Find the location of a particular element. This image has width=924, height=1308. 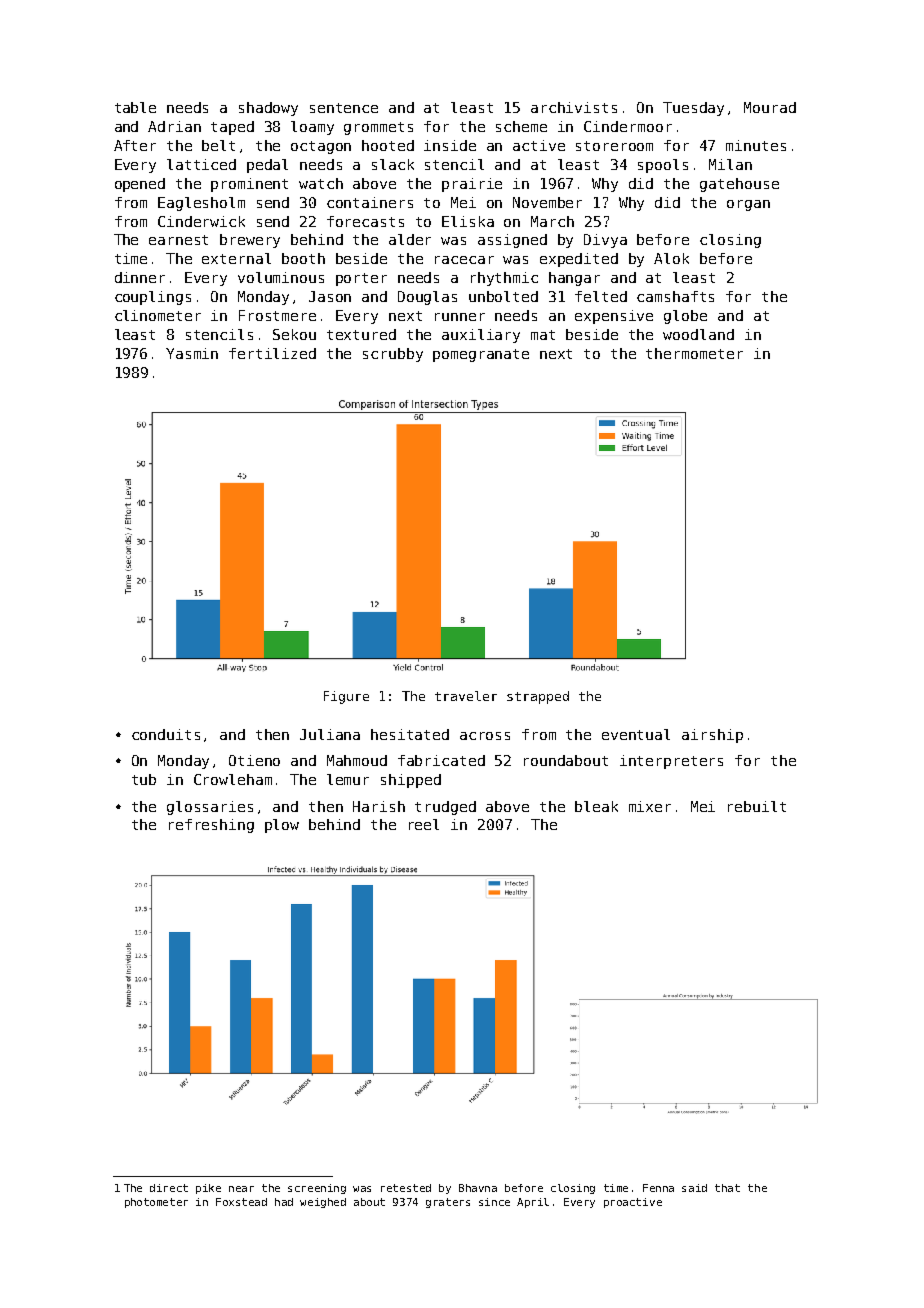

mixer is located at coordinates (650, 806).
